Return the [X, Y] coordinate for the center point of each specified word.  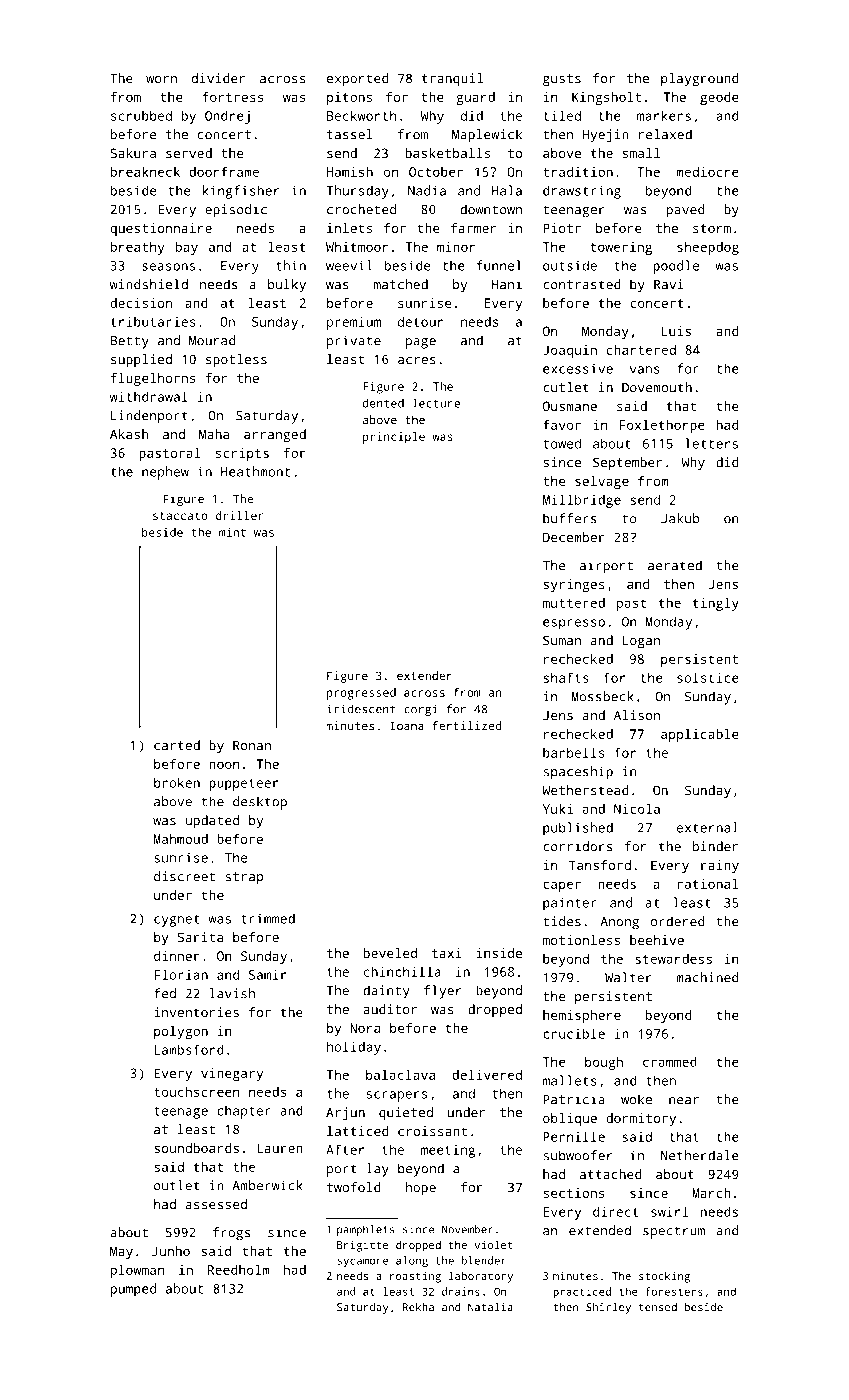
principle [394, 438]
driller [239, 515]
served [189, 153]
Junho [171, 1251]
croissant [432, 1131]
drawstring [582, 192]
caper [562, 886]
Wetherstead [585, 790]
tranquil [452, 79]
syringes [574, 585]
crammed [670, 1062]
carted [177, 745]
